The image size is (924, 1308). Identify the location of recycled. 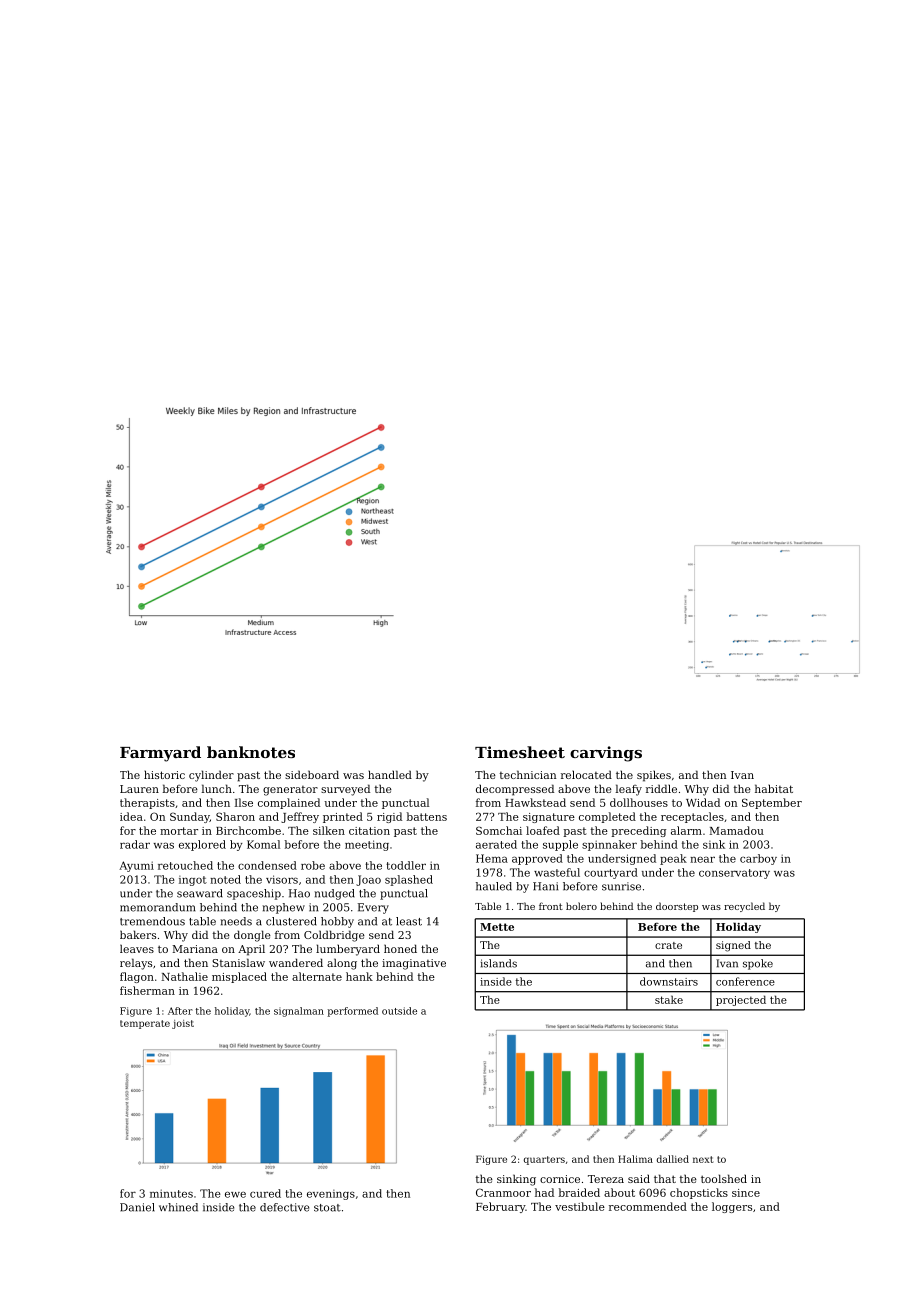
(744, 907).
